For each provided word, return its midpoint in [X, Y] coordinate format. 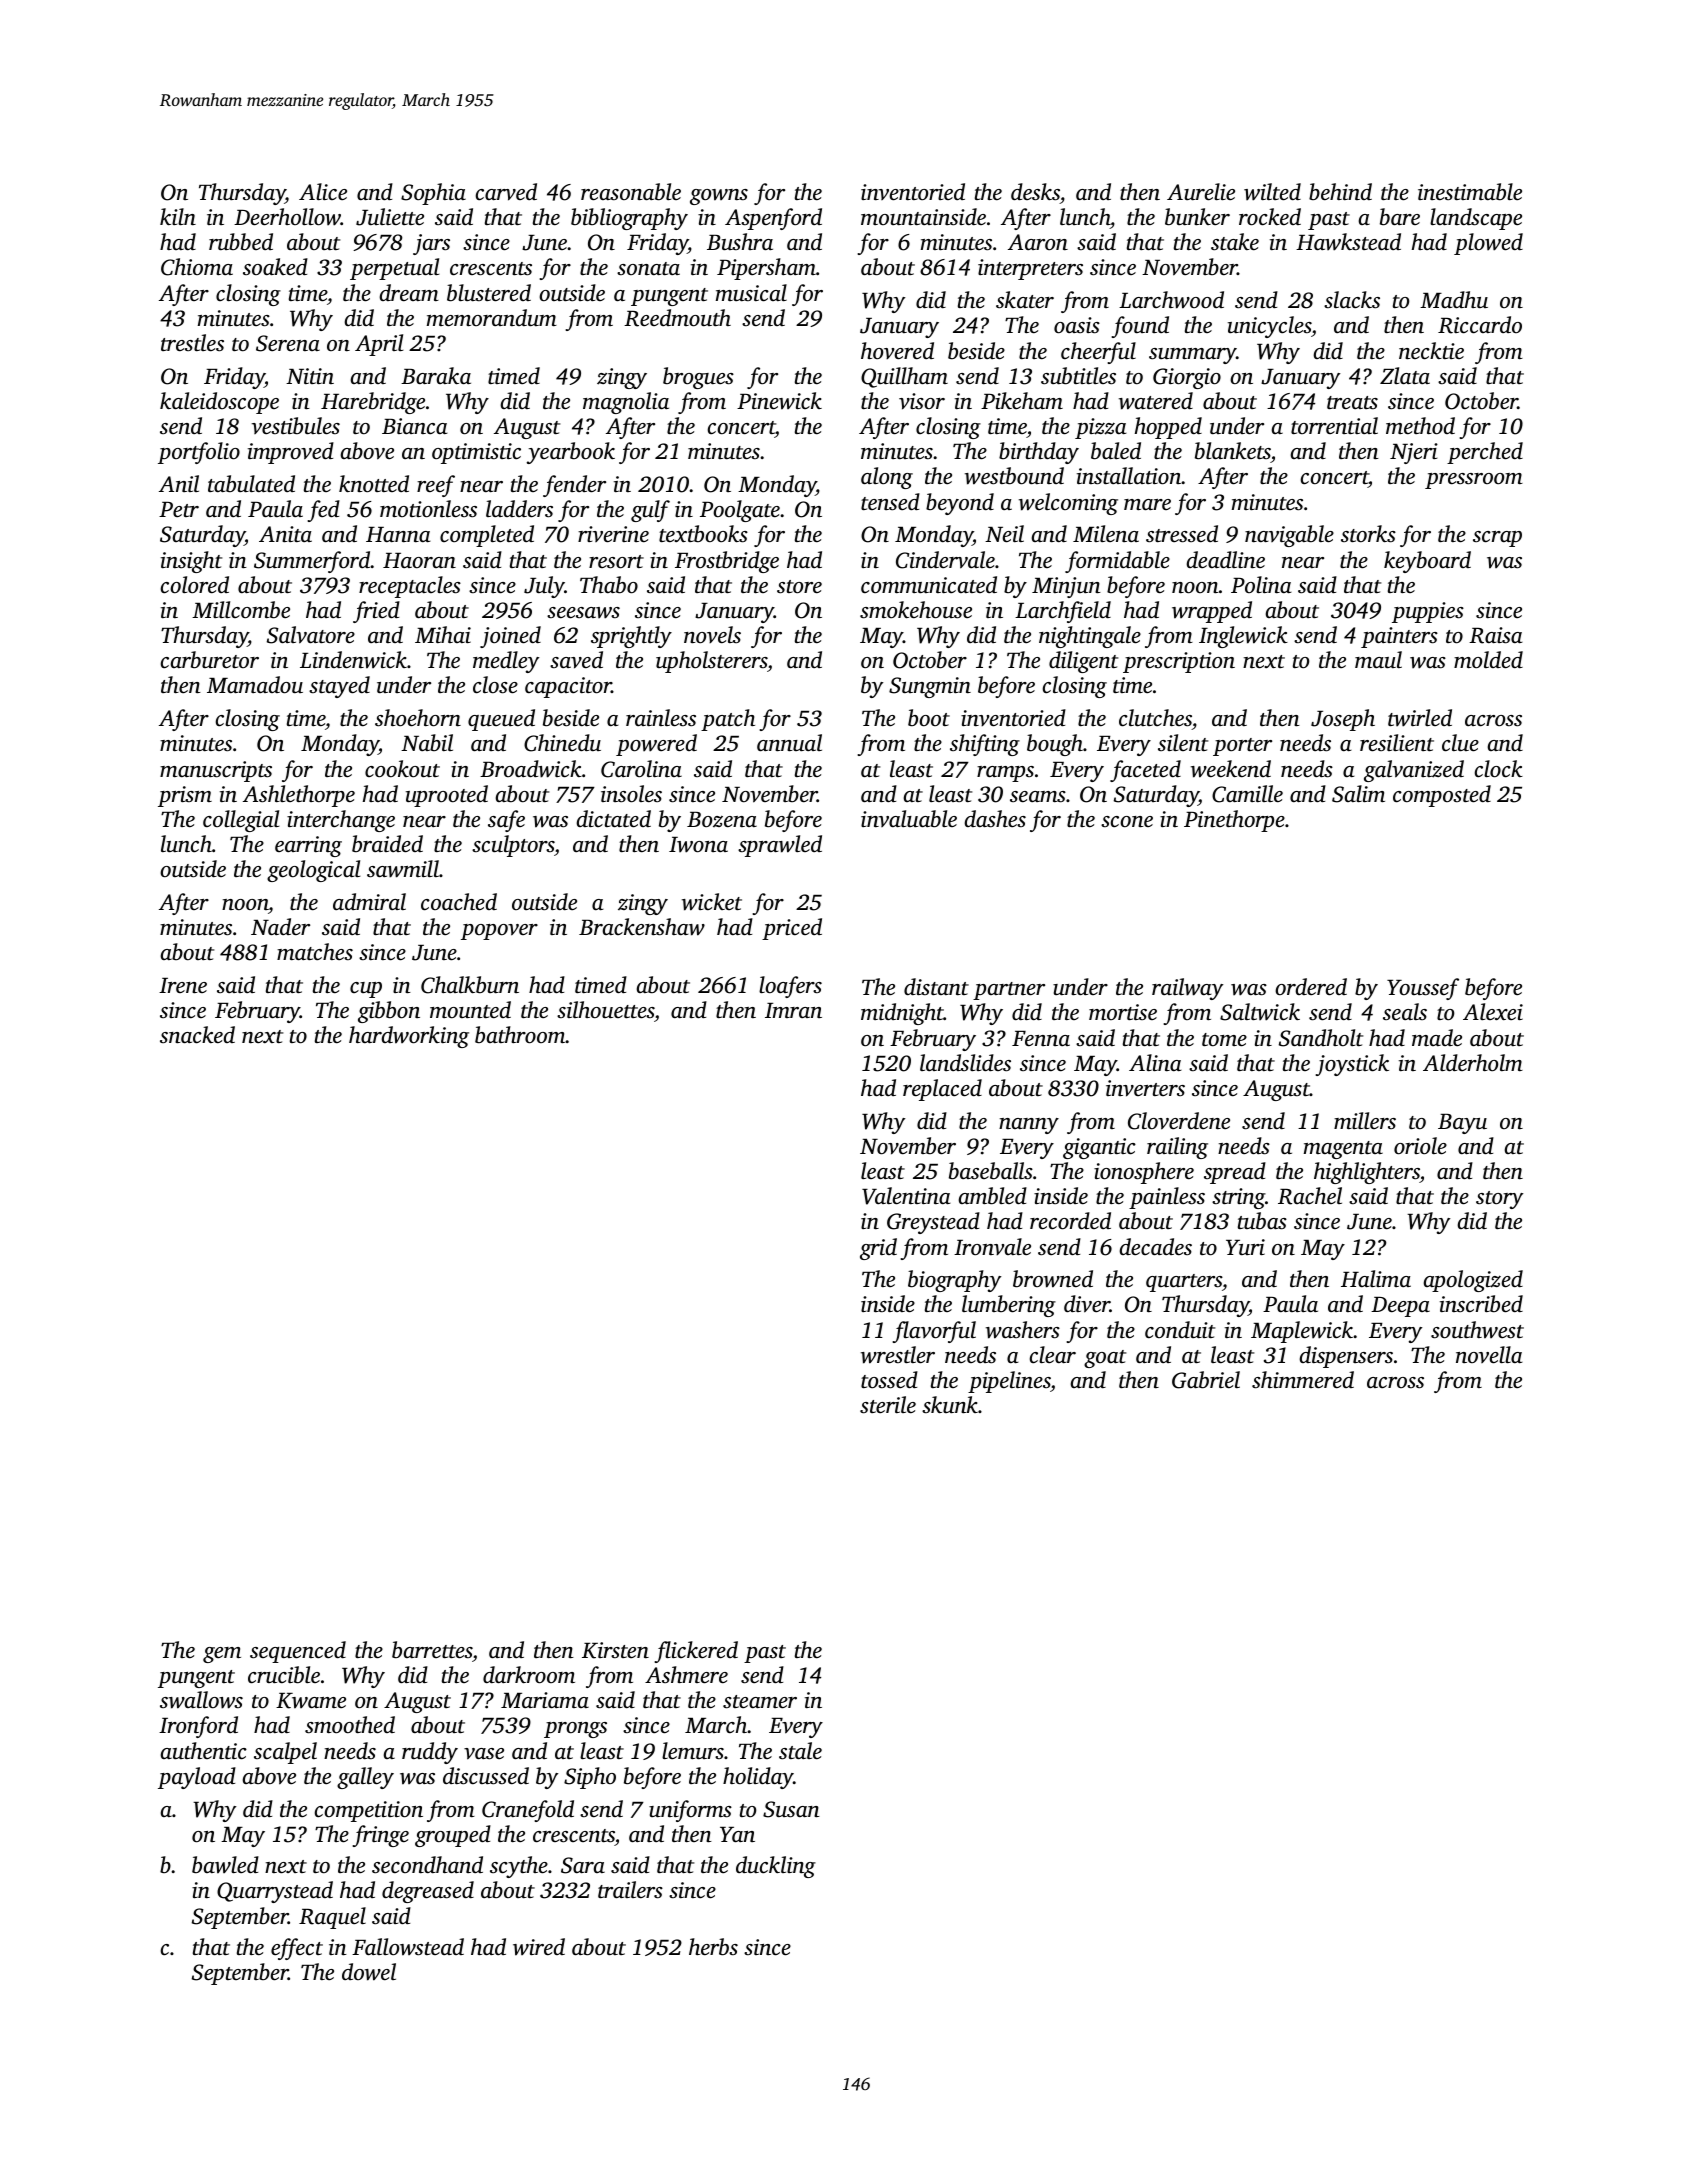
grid [878, 1249]
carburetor [210, 660]
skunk [950, 1405]
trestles [192, 343]
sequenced [298, 1652]
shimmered [1303, 1380]
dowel [369, 1972]
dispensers [1346, 1357]
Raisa [1496, 635]
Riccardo [1480, 325]
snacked [197, 1035]
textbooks [703, 534]
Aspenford [773, 219]
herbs [713, 1947]
